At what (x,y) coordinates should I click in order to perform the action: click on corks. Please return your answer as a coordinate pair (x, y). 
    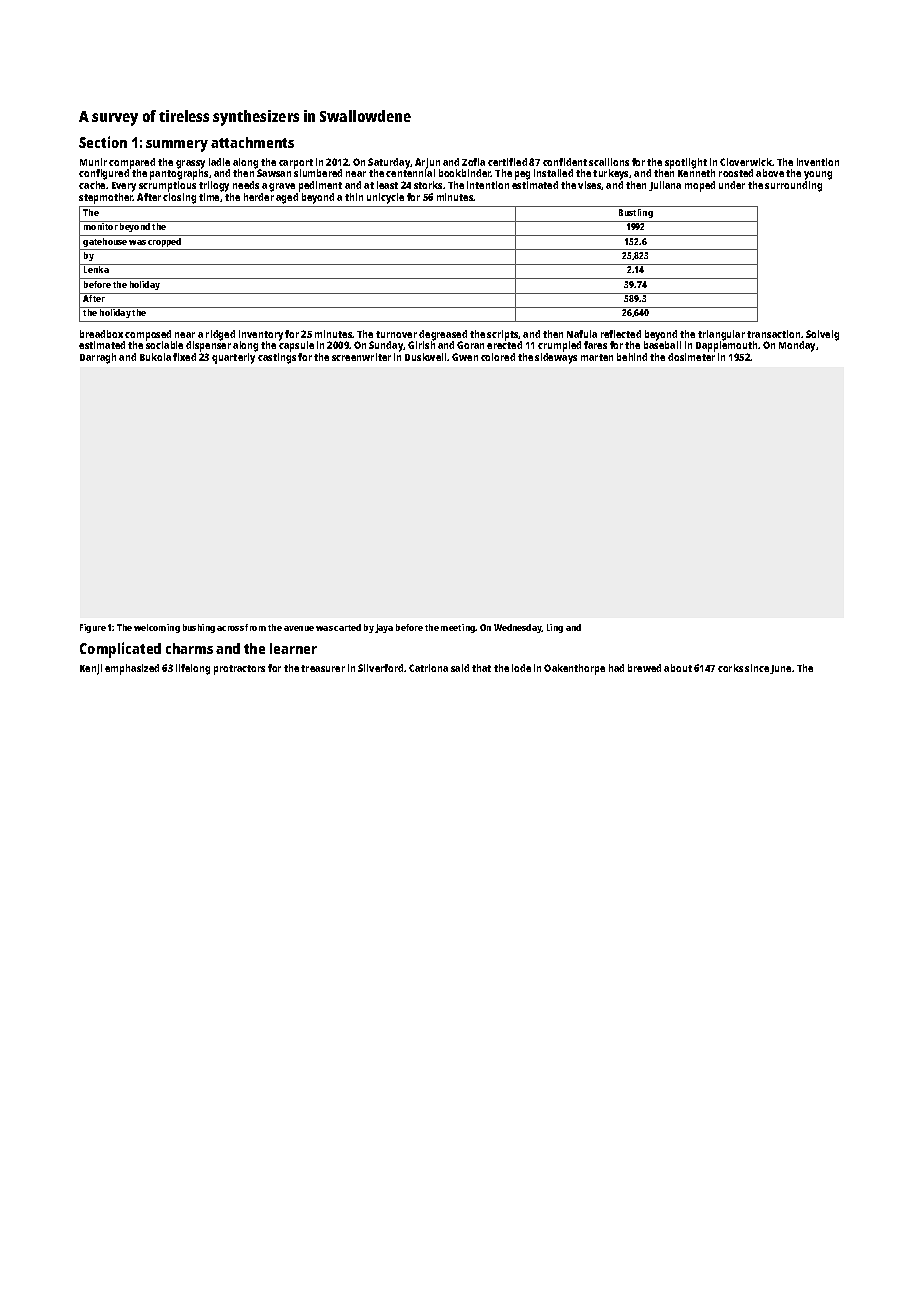
    Looking at the image, I should click on (730, 668).
